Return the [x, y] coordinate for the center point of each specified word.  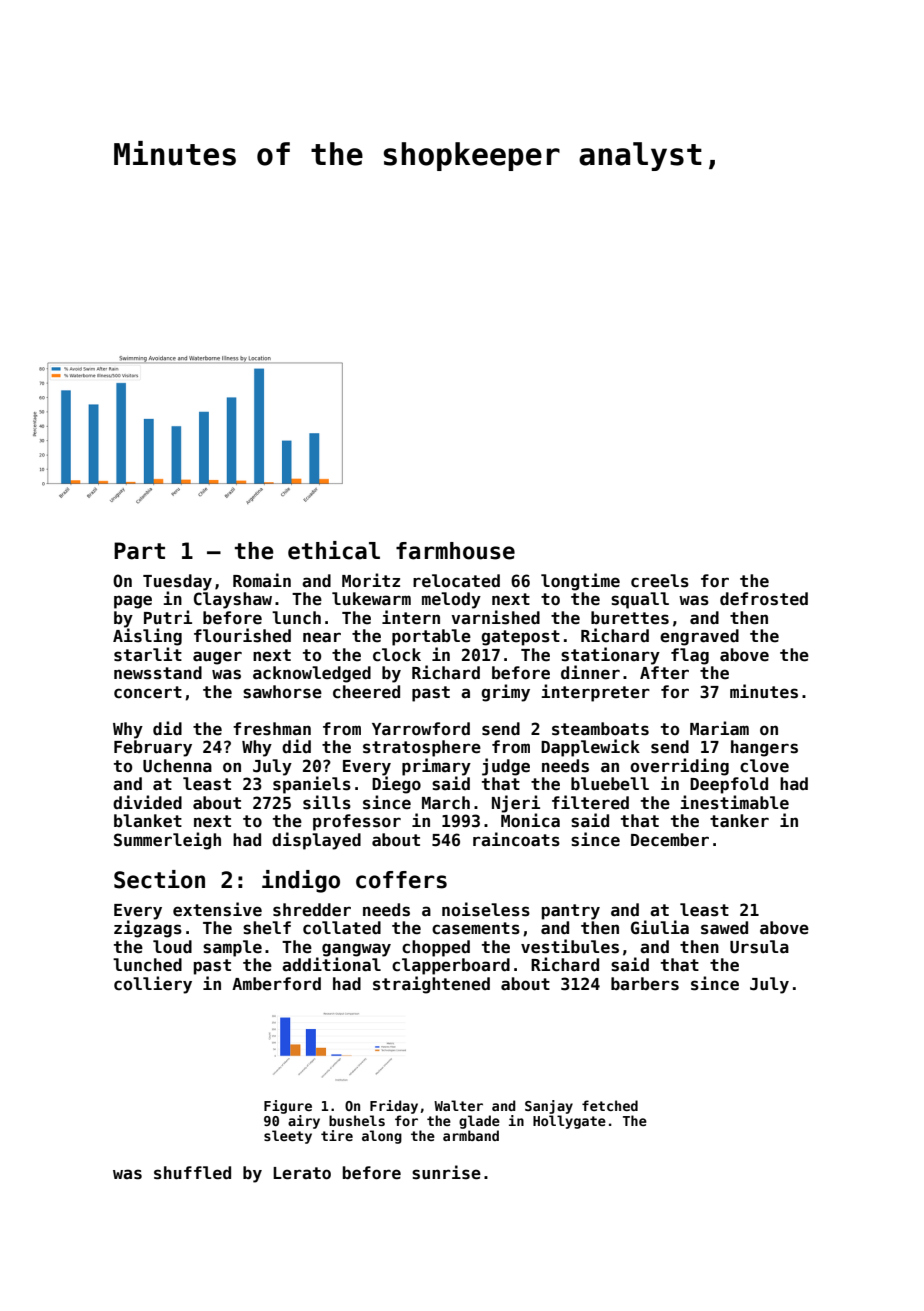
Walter [458, 1105]
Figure [288, 1107]
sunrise [446, 1172]
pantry [571, 912]
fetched [610, 1105]
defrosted [764, 599]
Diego [396, 785]
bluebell [610, 784]
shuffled [192, 1173]
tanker [739, 821]
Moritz [371, 580]
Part [139, 551]
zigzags [148, 929]
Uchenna [177, 766]
